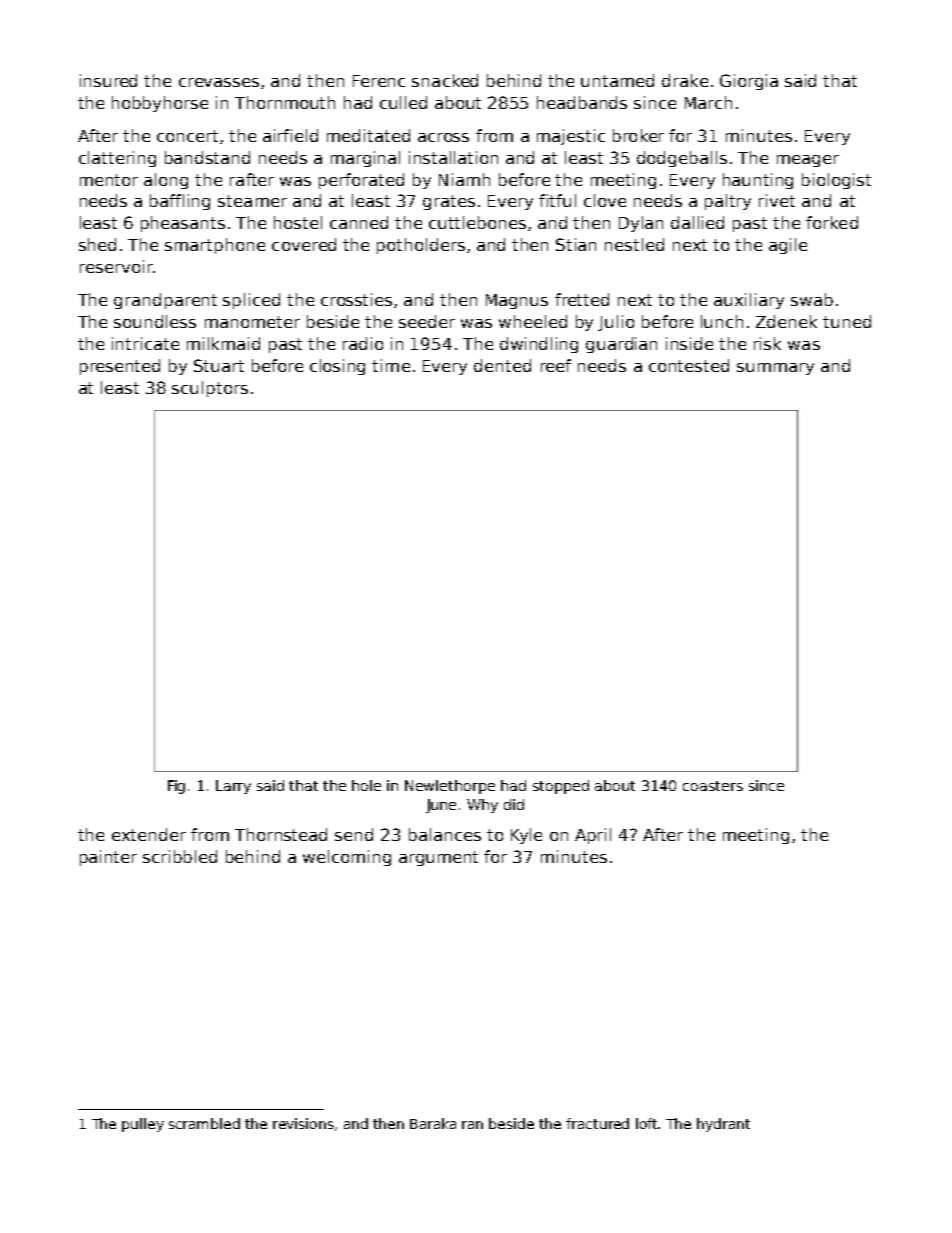  What do you see at coordinates (219, 82) in the page?
I see `crevasses` at bounding box center [219, 82].
